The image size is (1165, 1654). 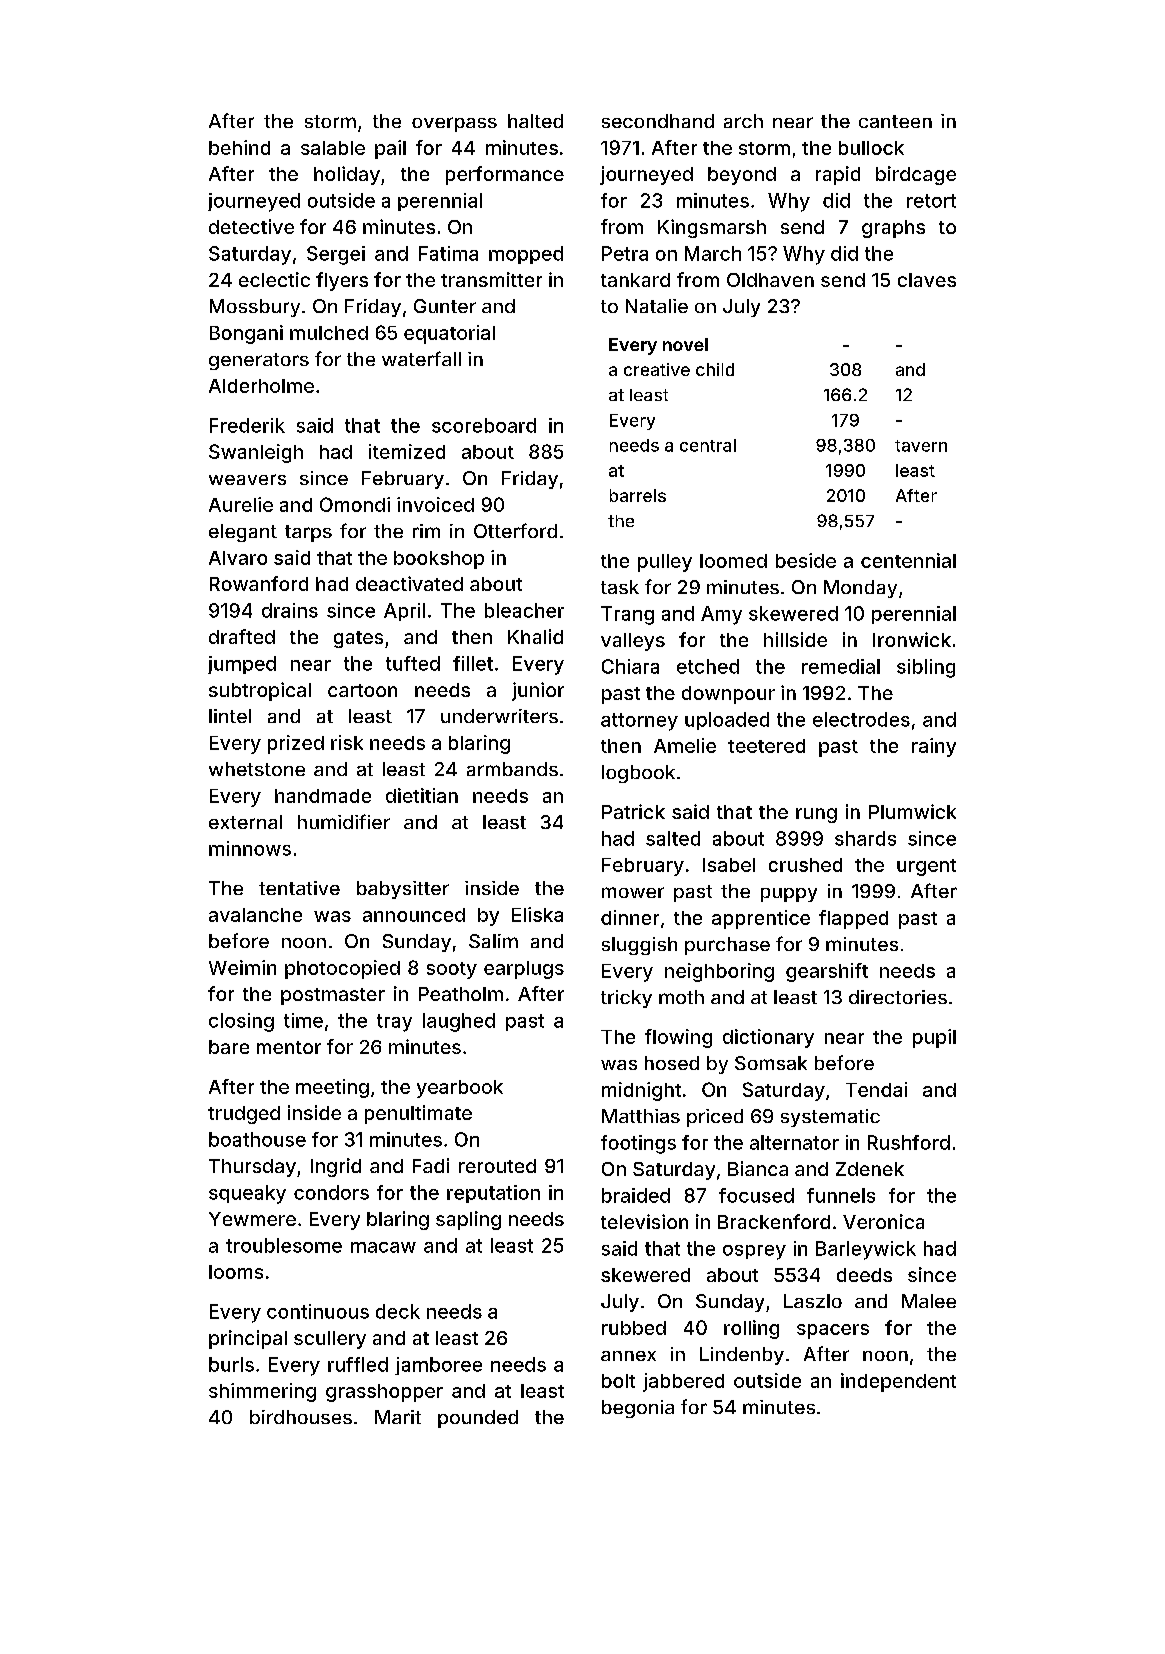 What do you see at coordinates (242, 665) in the image?
I see `jumped` at bounding box center [242, 665].
